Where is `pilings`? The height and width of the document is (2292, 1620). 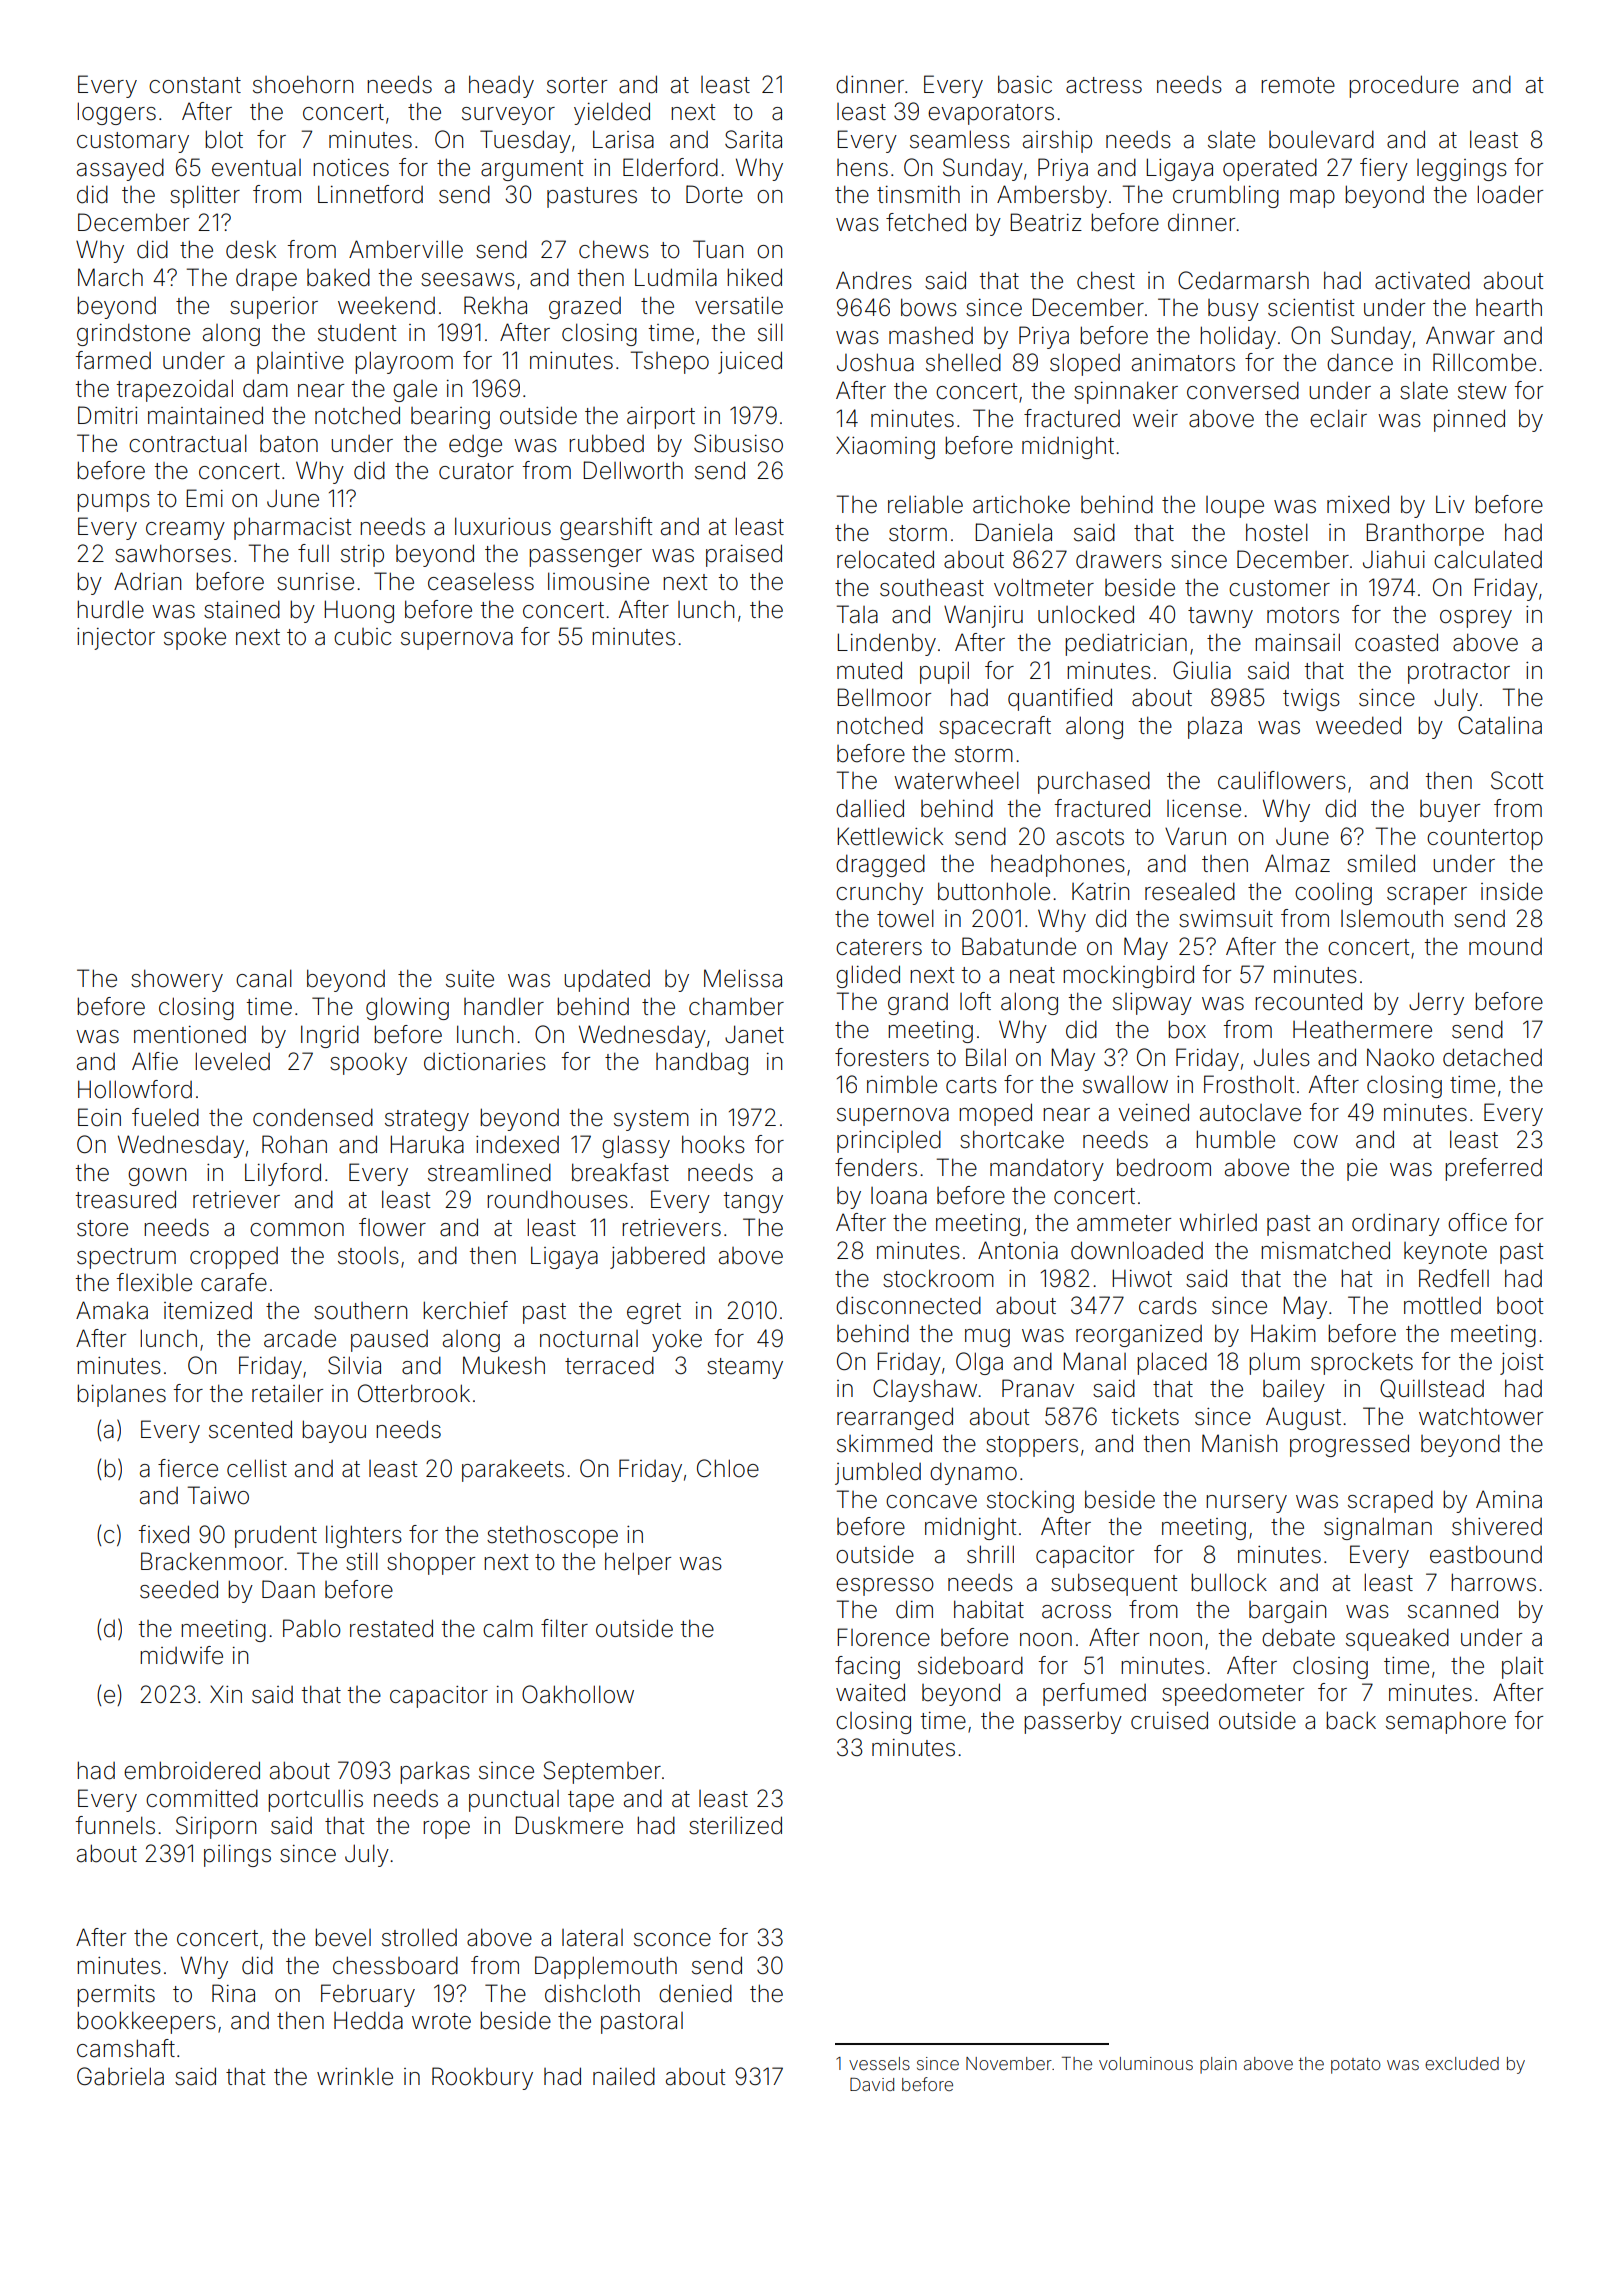
pilings is located at coordinates (237, 1855).
